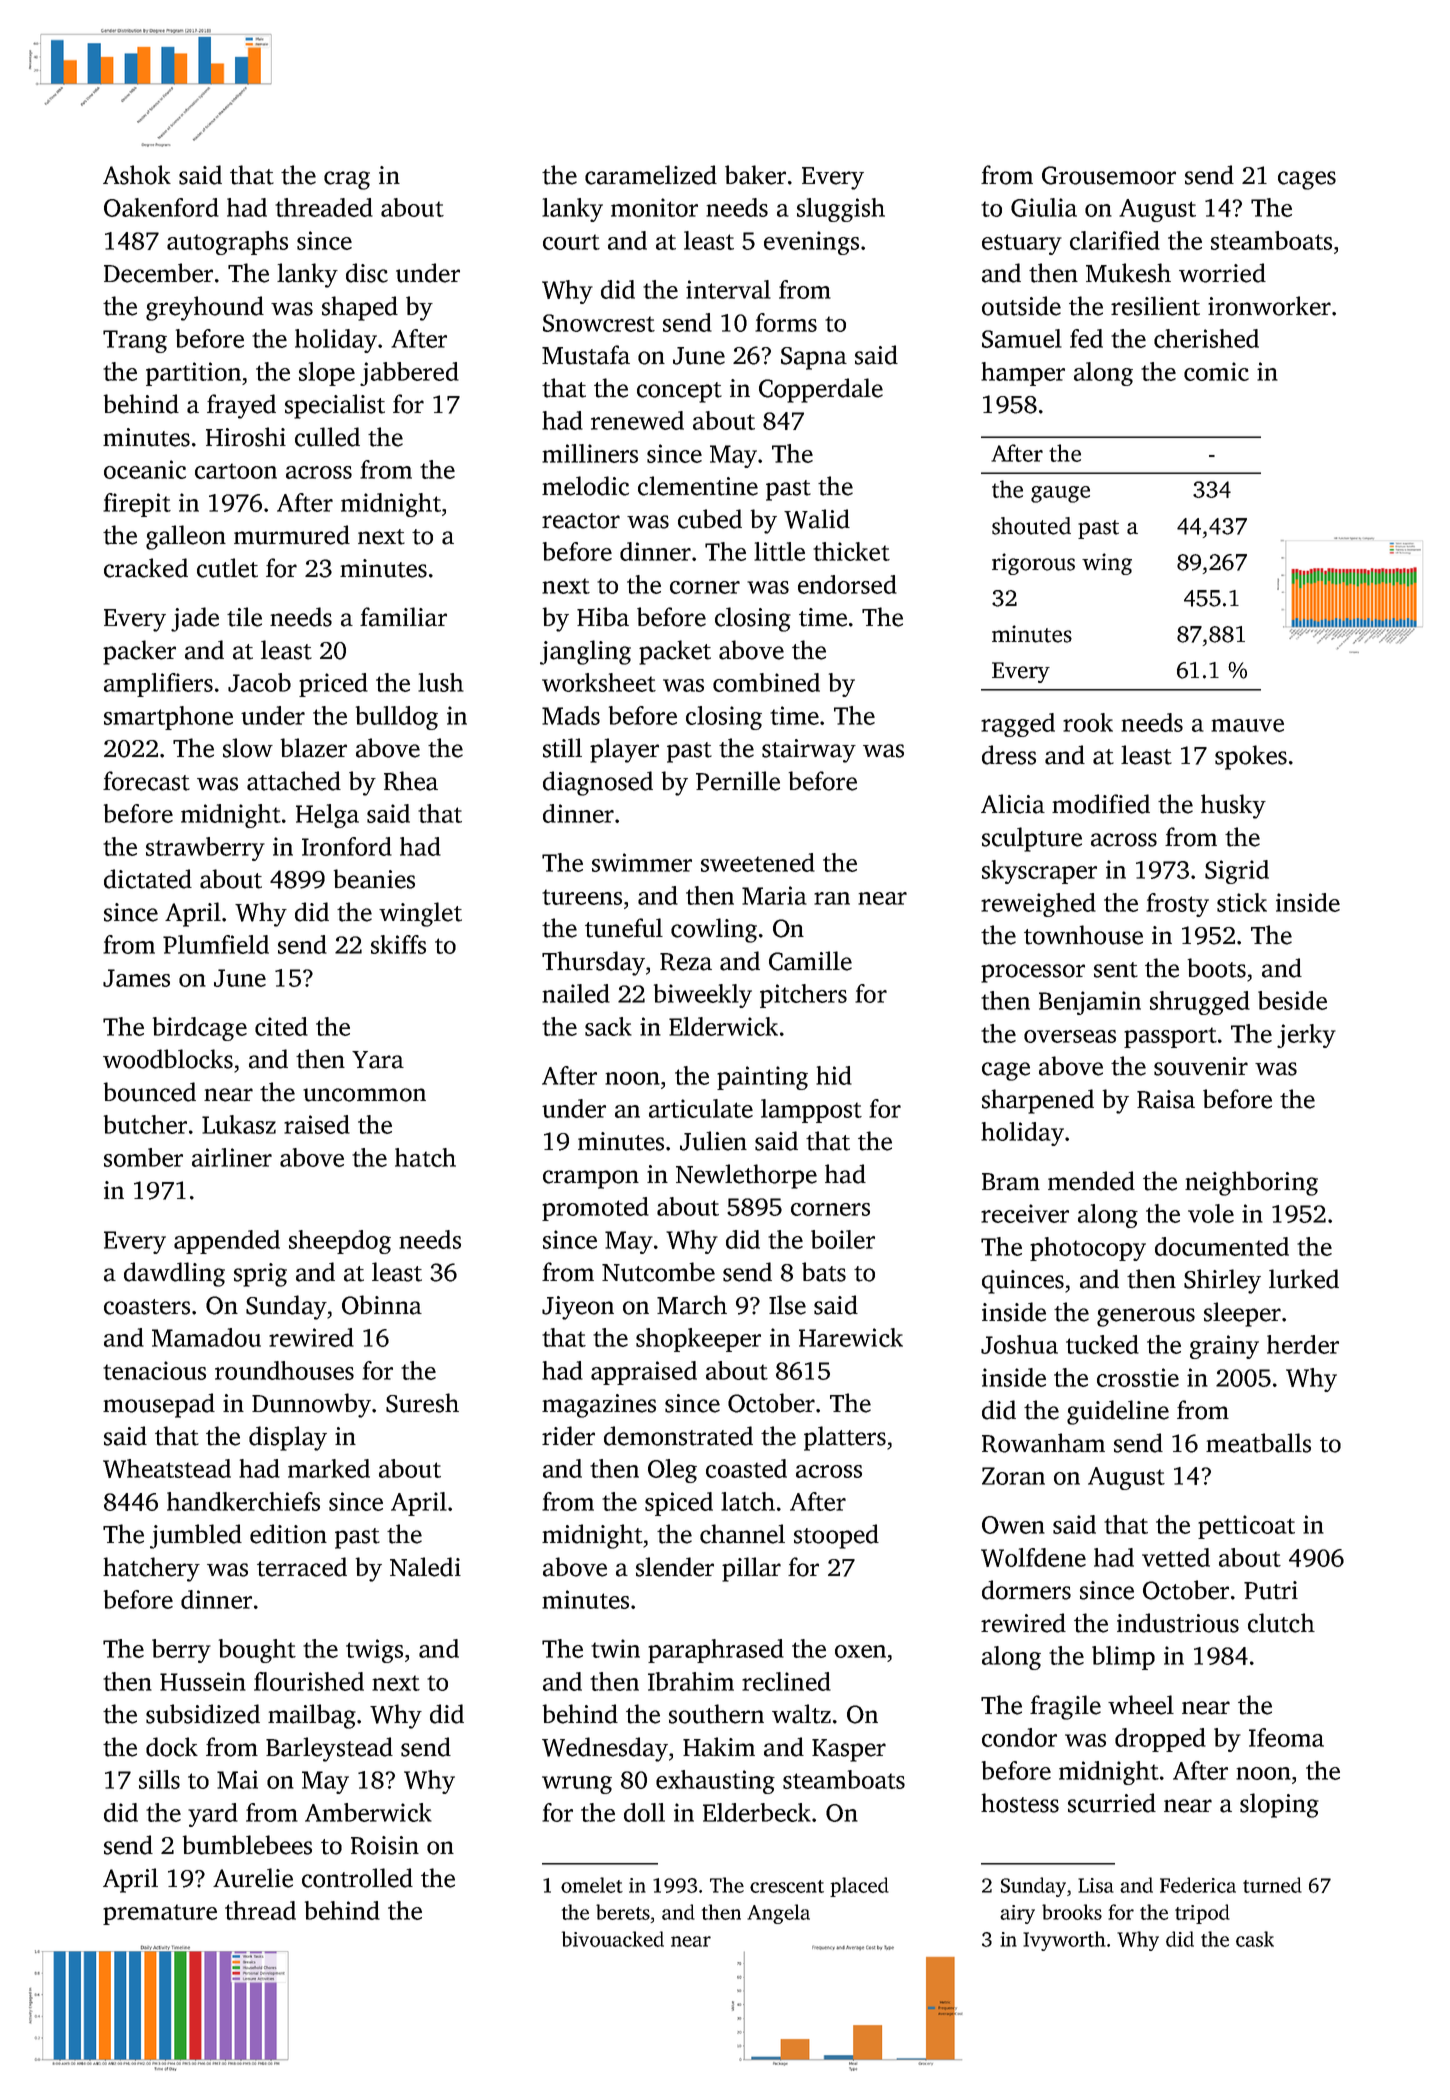 This screenshot has width=1450, height=2100. Describe the element at coordinates (1216, 371) in the screenshot. I see `comic` at that location.
